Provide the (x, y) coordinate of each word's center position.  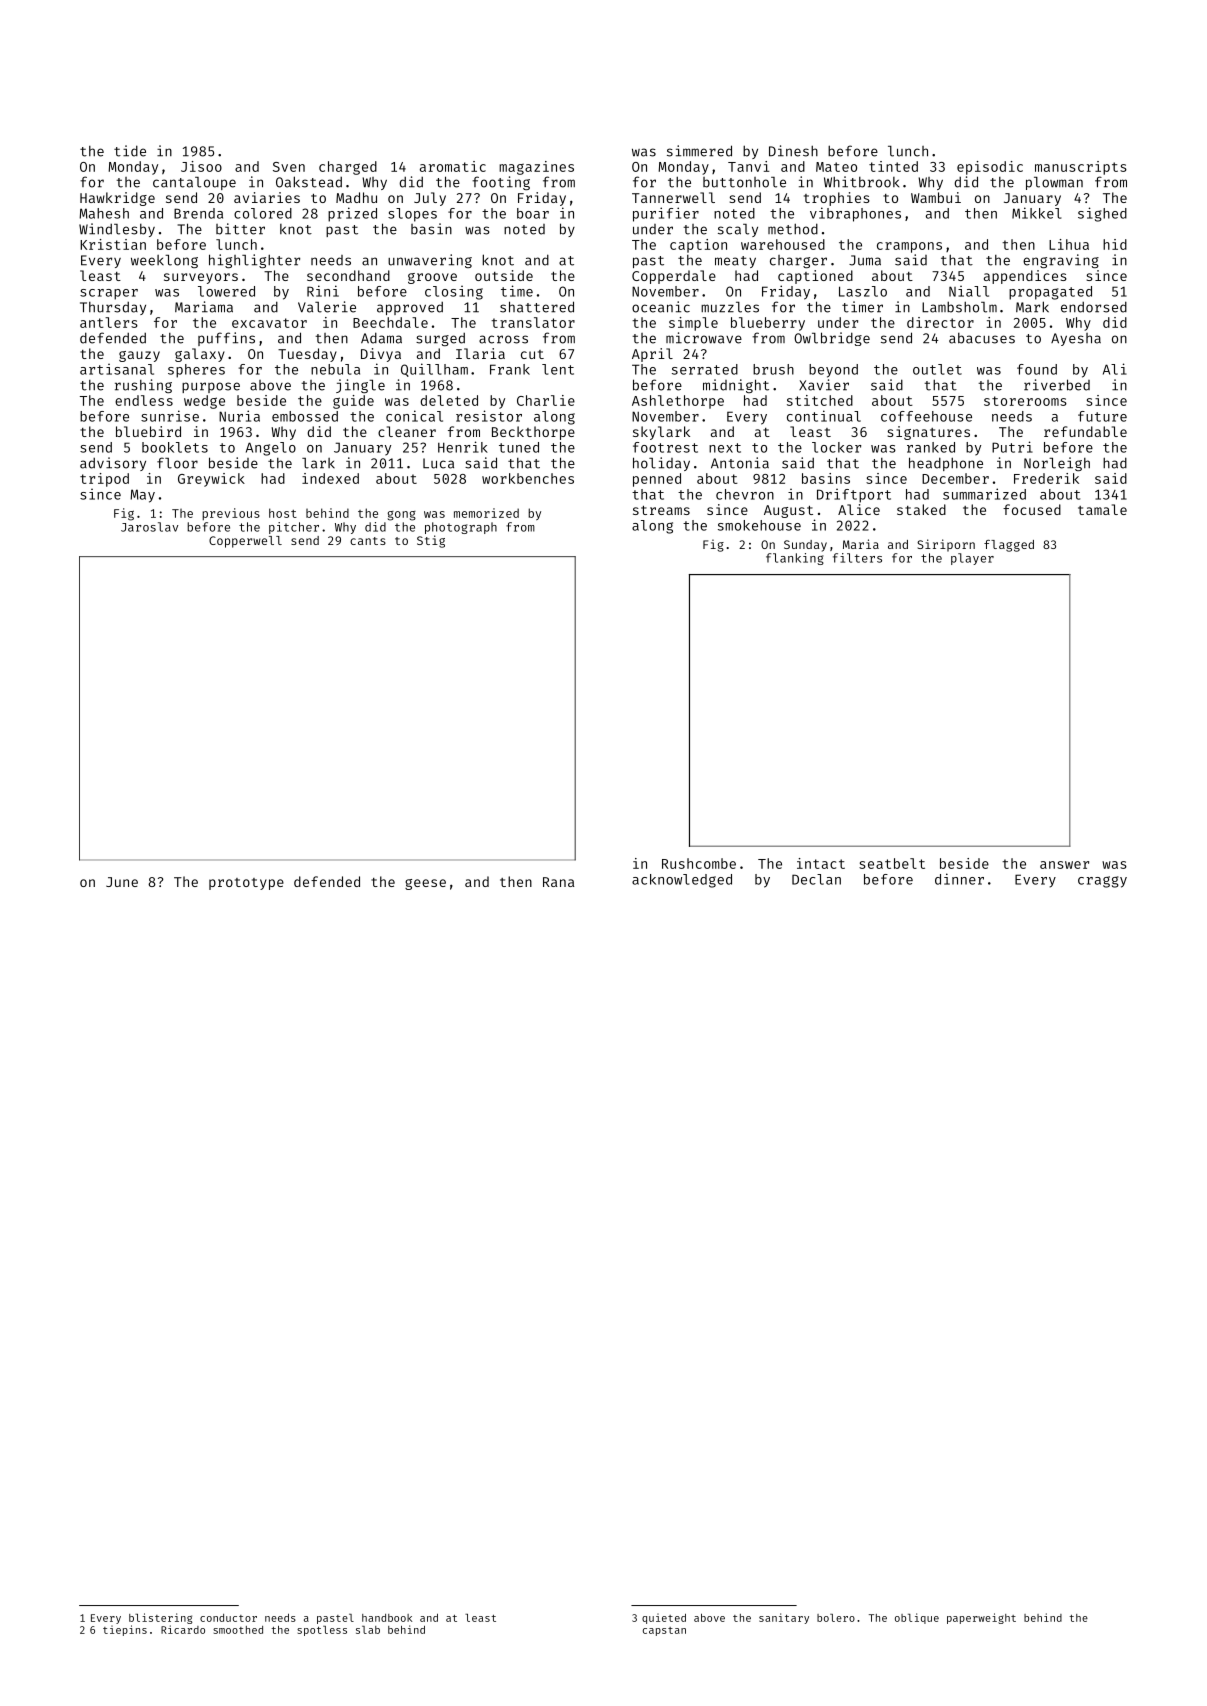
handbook (387, 1618)
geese (425, 884)
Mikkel (1036, 213)
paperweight (981, 1618)
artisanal (117, 369)
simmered (699, 151)
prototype (246, 884)
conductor (228, 1618)
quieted (664, 1618)
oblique (917, 1618)
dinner (959, 879)
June (122, 882)
